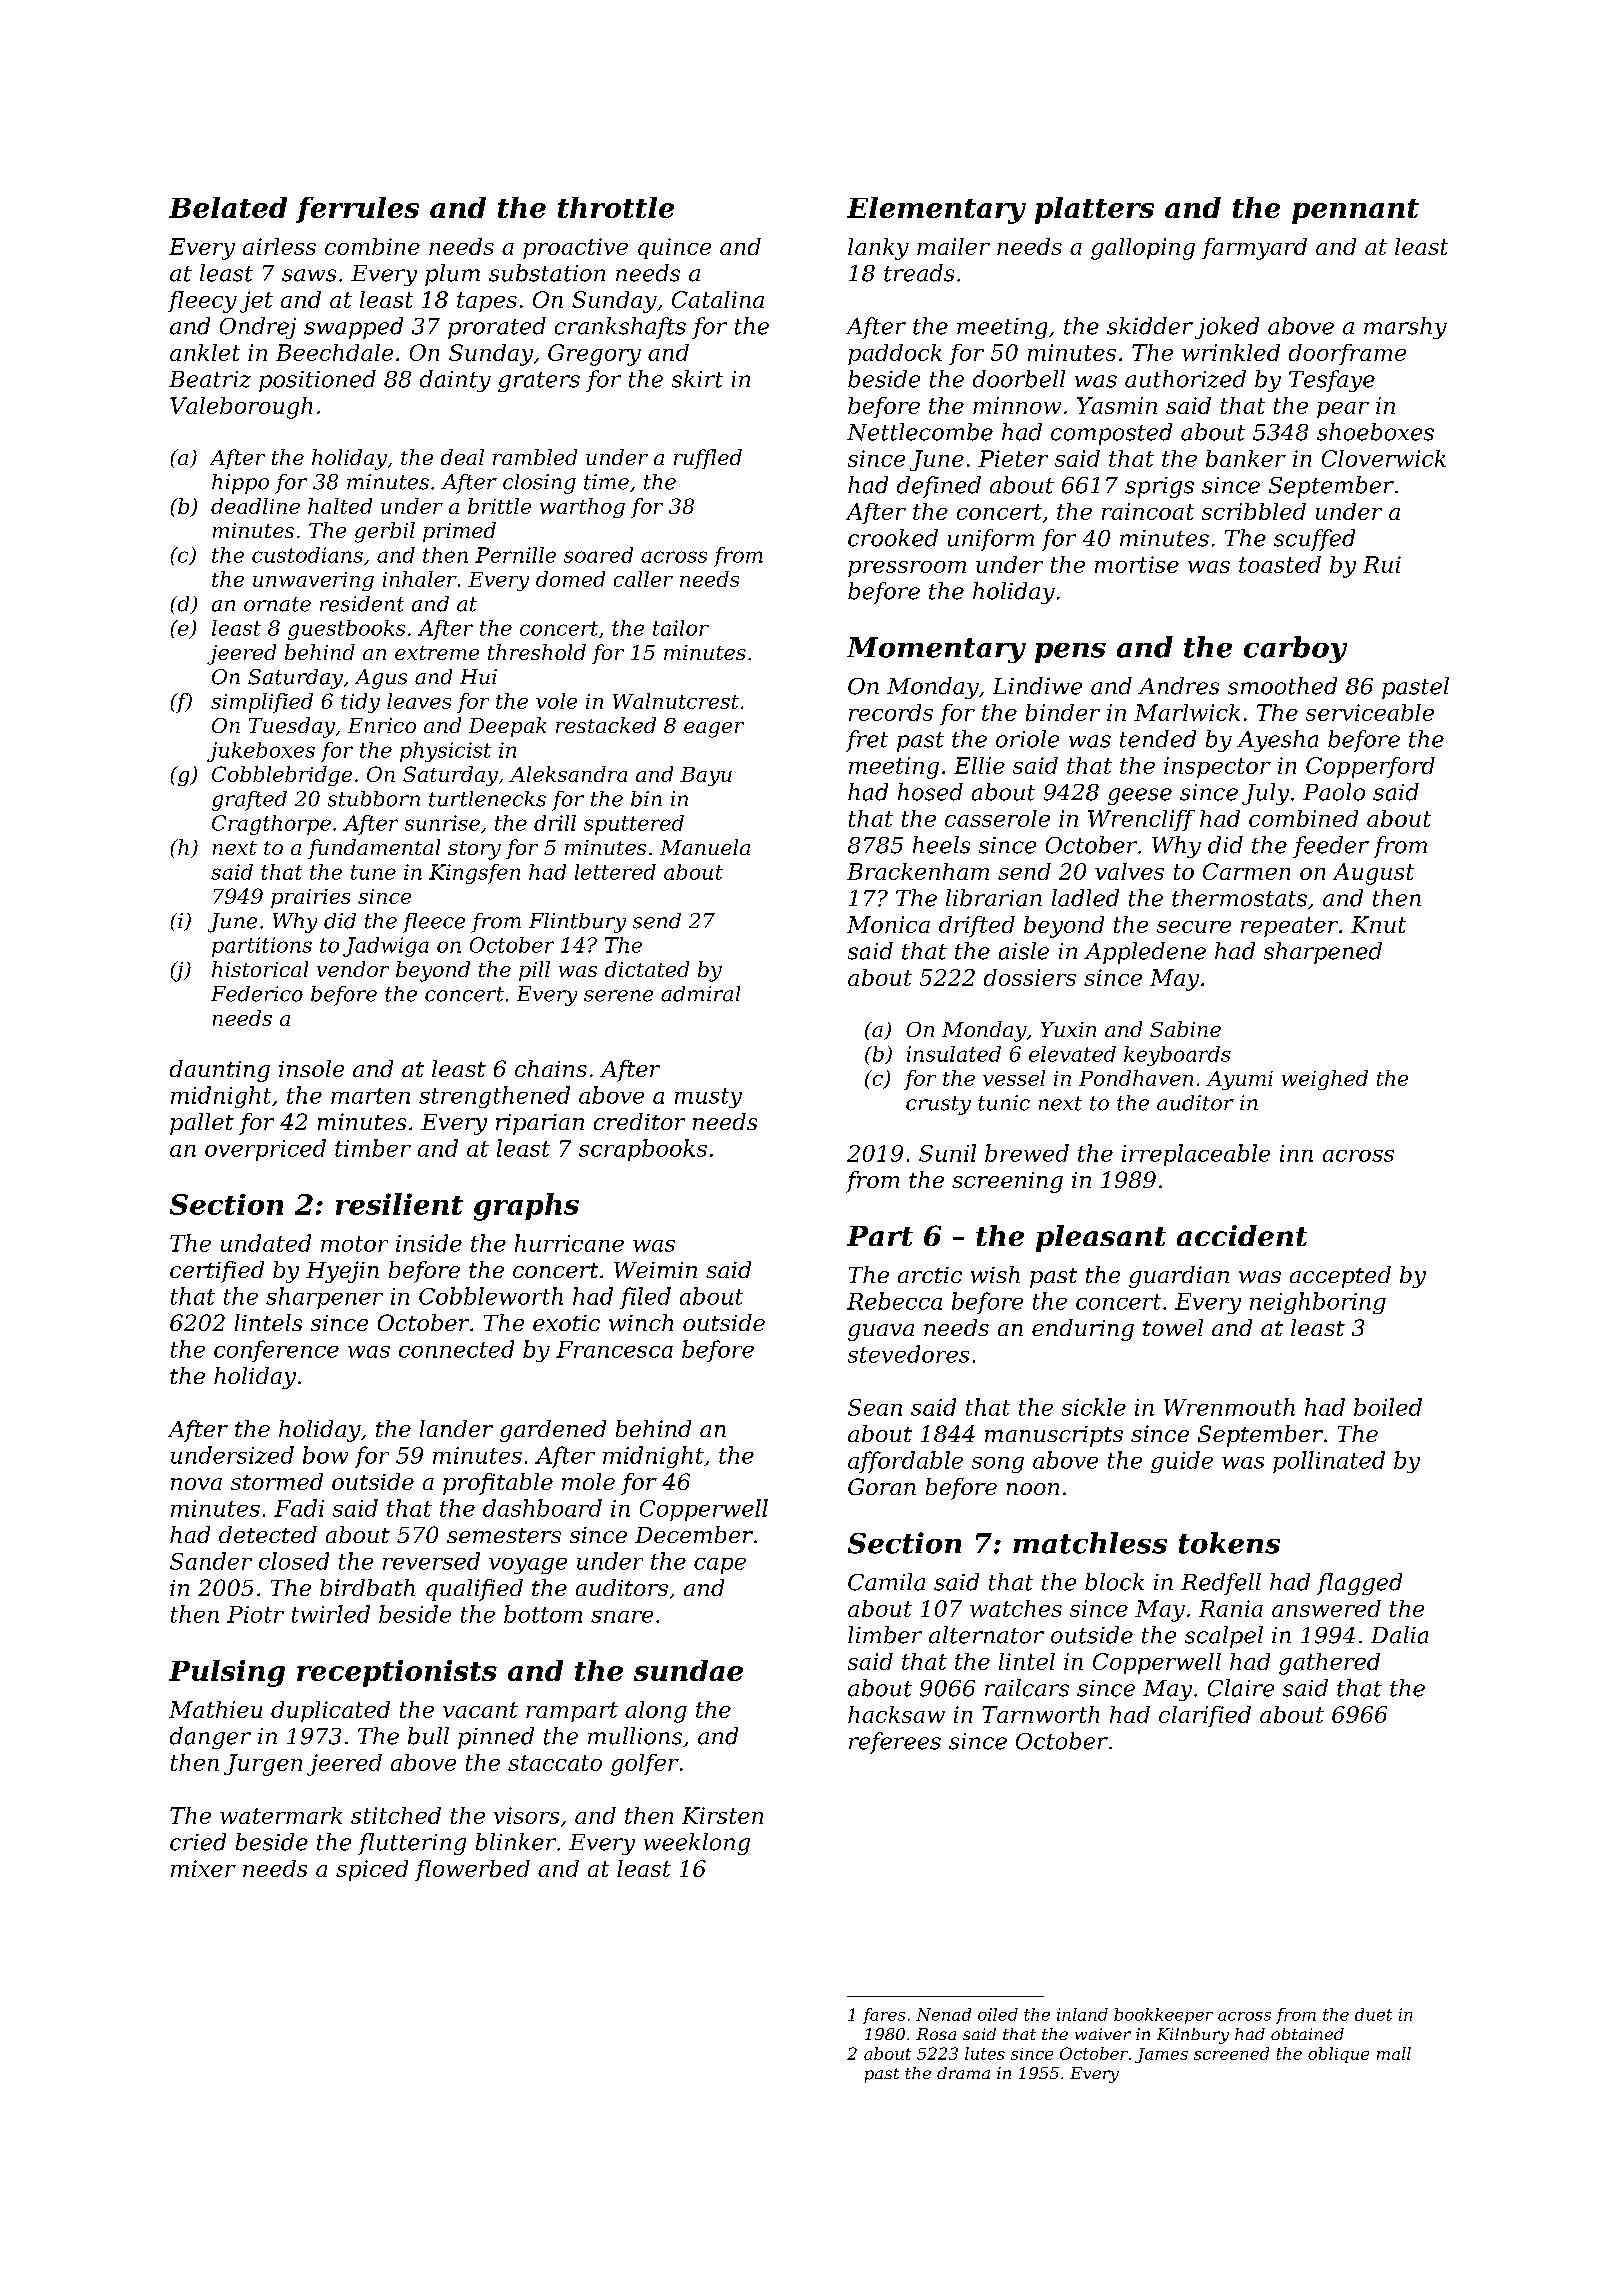  What do you see at coordinates (277, 604) in the document?
I see `ornate` at bounding box center [277, 604].
